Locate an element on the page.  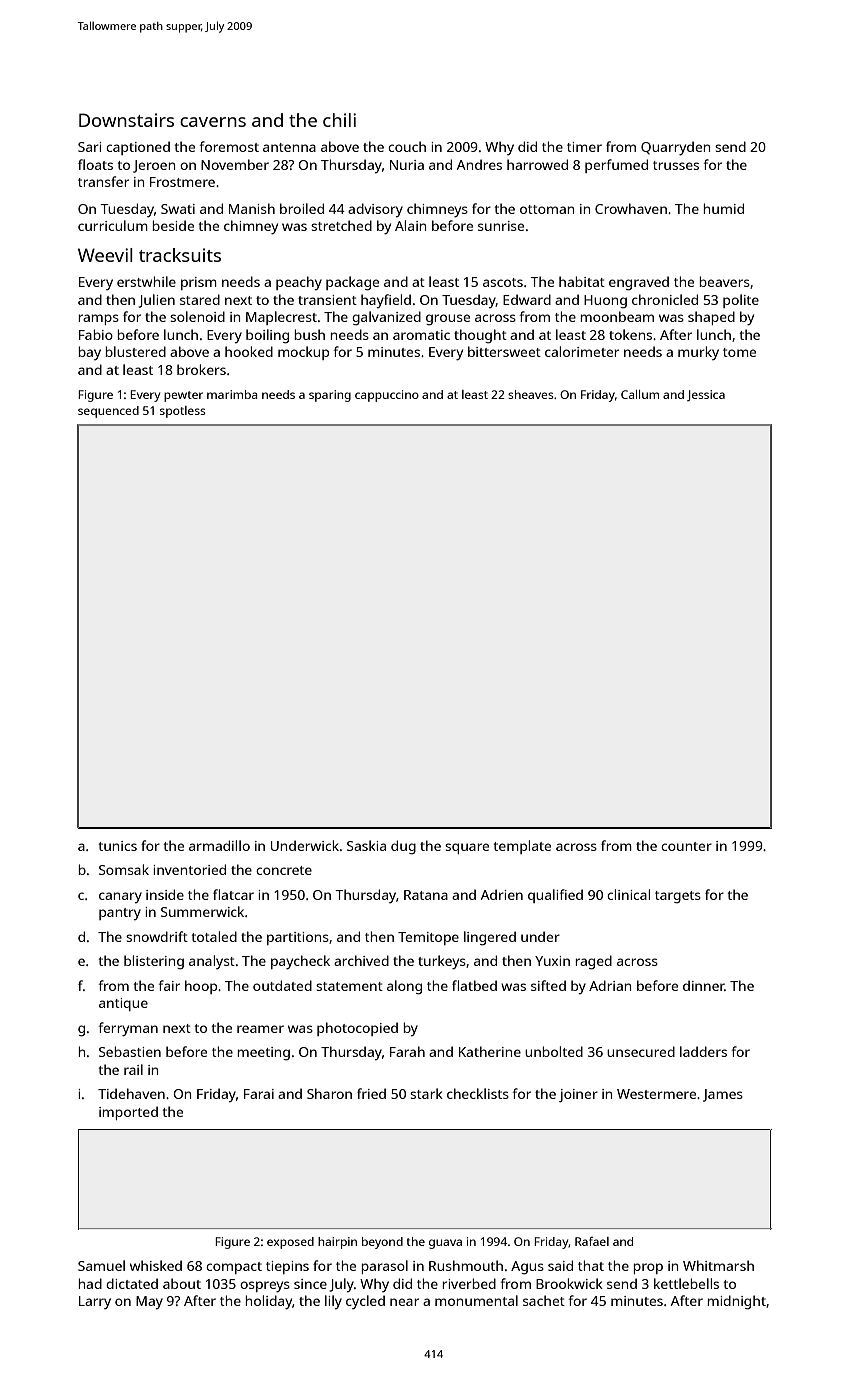
hairpin is located at coordinates (337, 1243).
